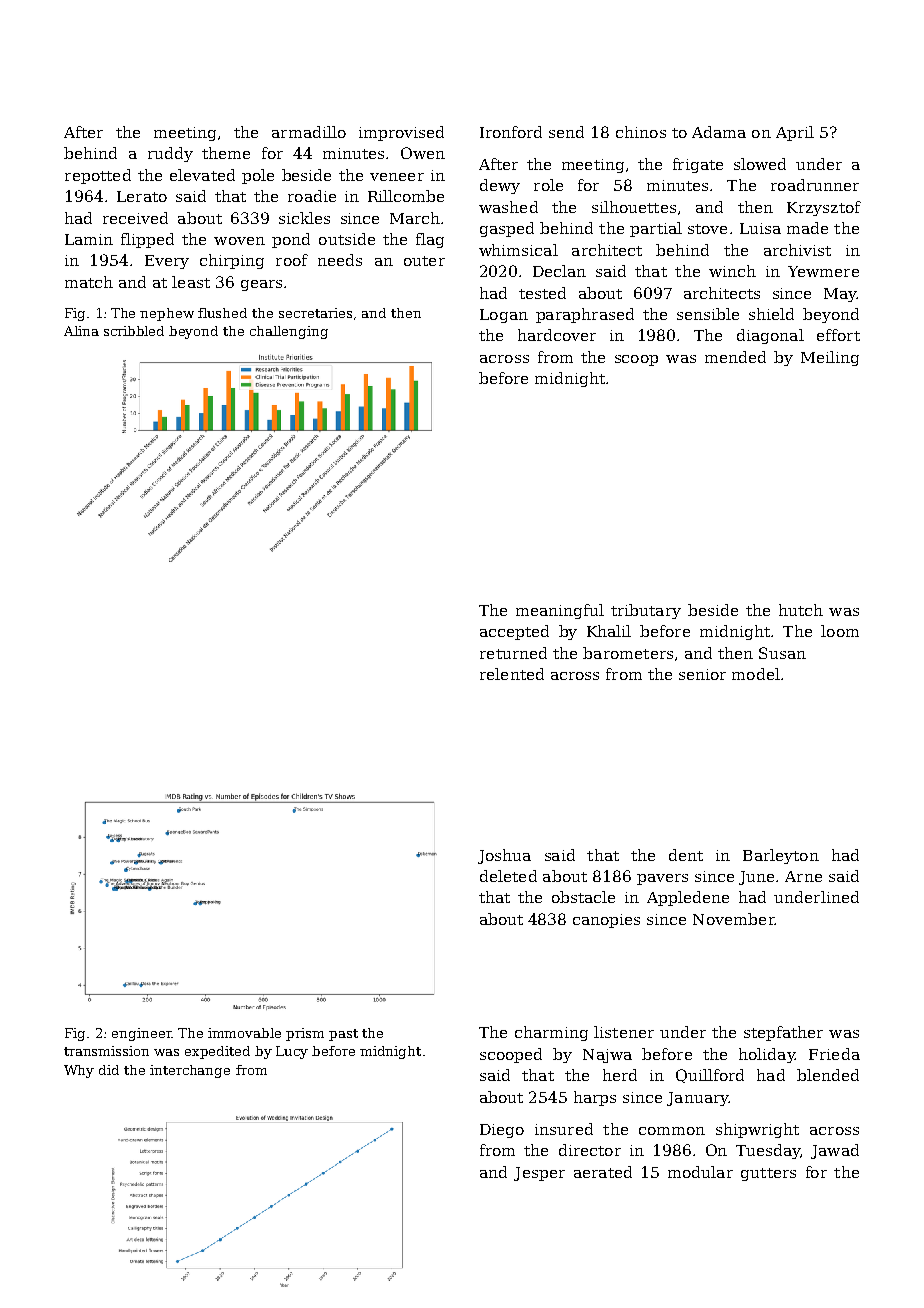 The height and width of the image is (1308, 924). I want to click on Why, so click(79, 1071).
